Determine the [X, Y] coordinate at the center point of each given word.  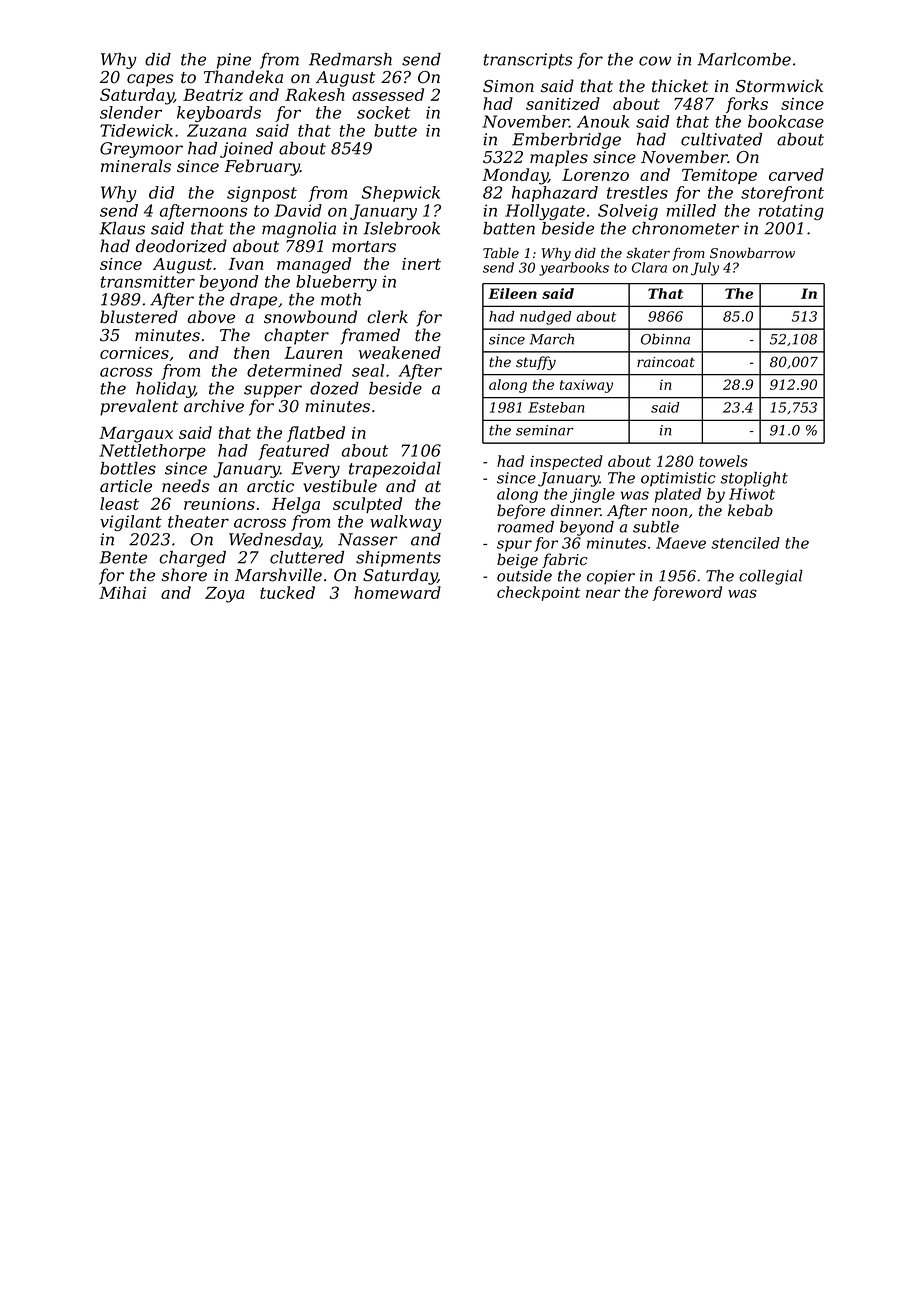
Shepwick [401, 194]
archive [214, 406]
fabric [565, 560]
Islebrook [401, 228]
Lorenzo [595, 175]
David [298, 210]
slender [131, 112]
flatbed [316, 434]
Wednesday [275, 541]
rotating [791, 212]
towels [723, 461]
